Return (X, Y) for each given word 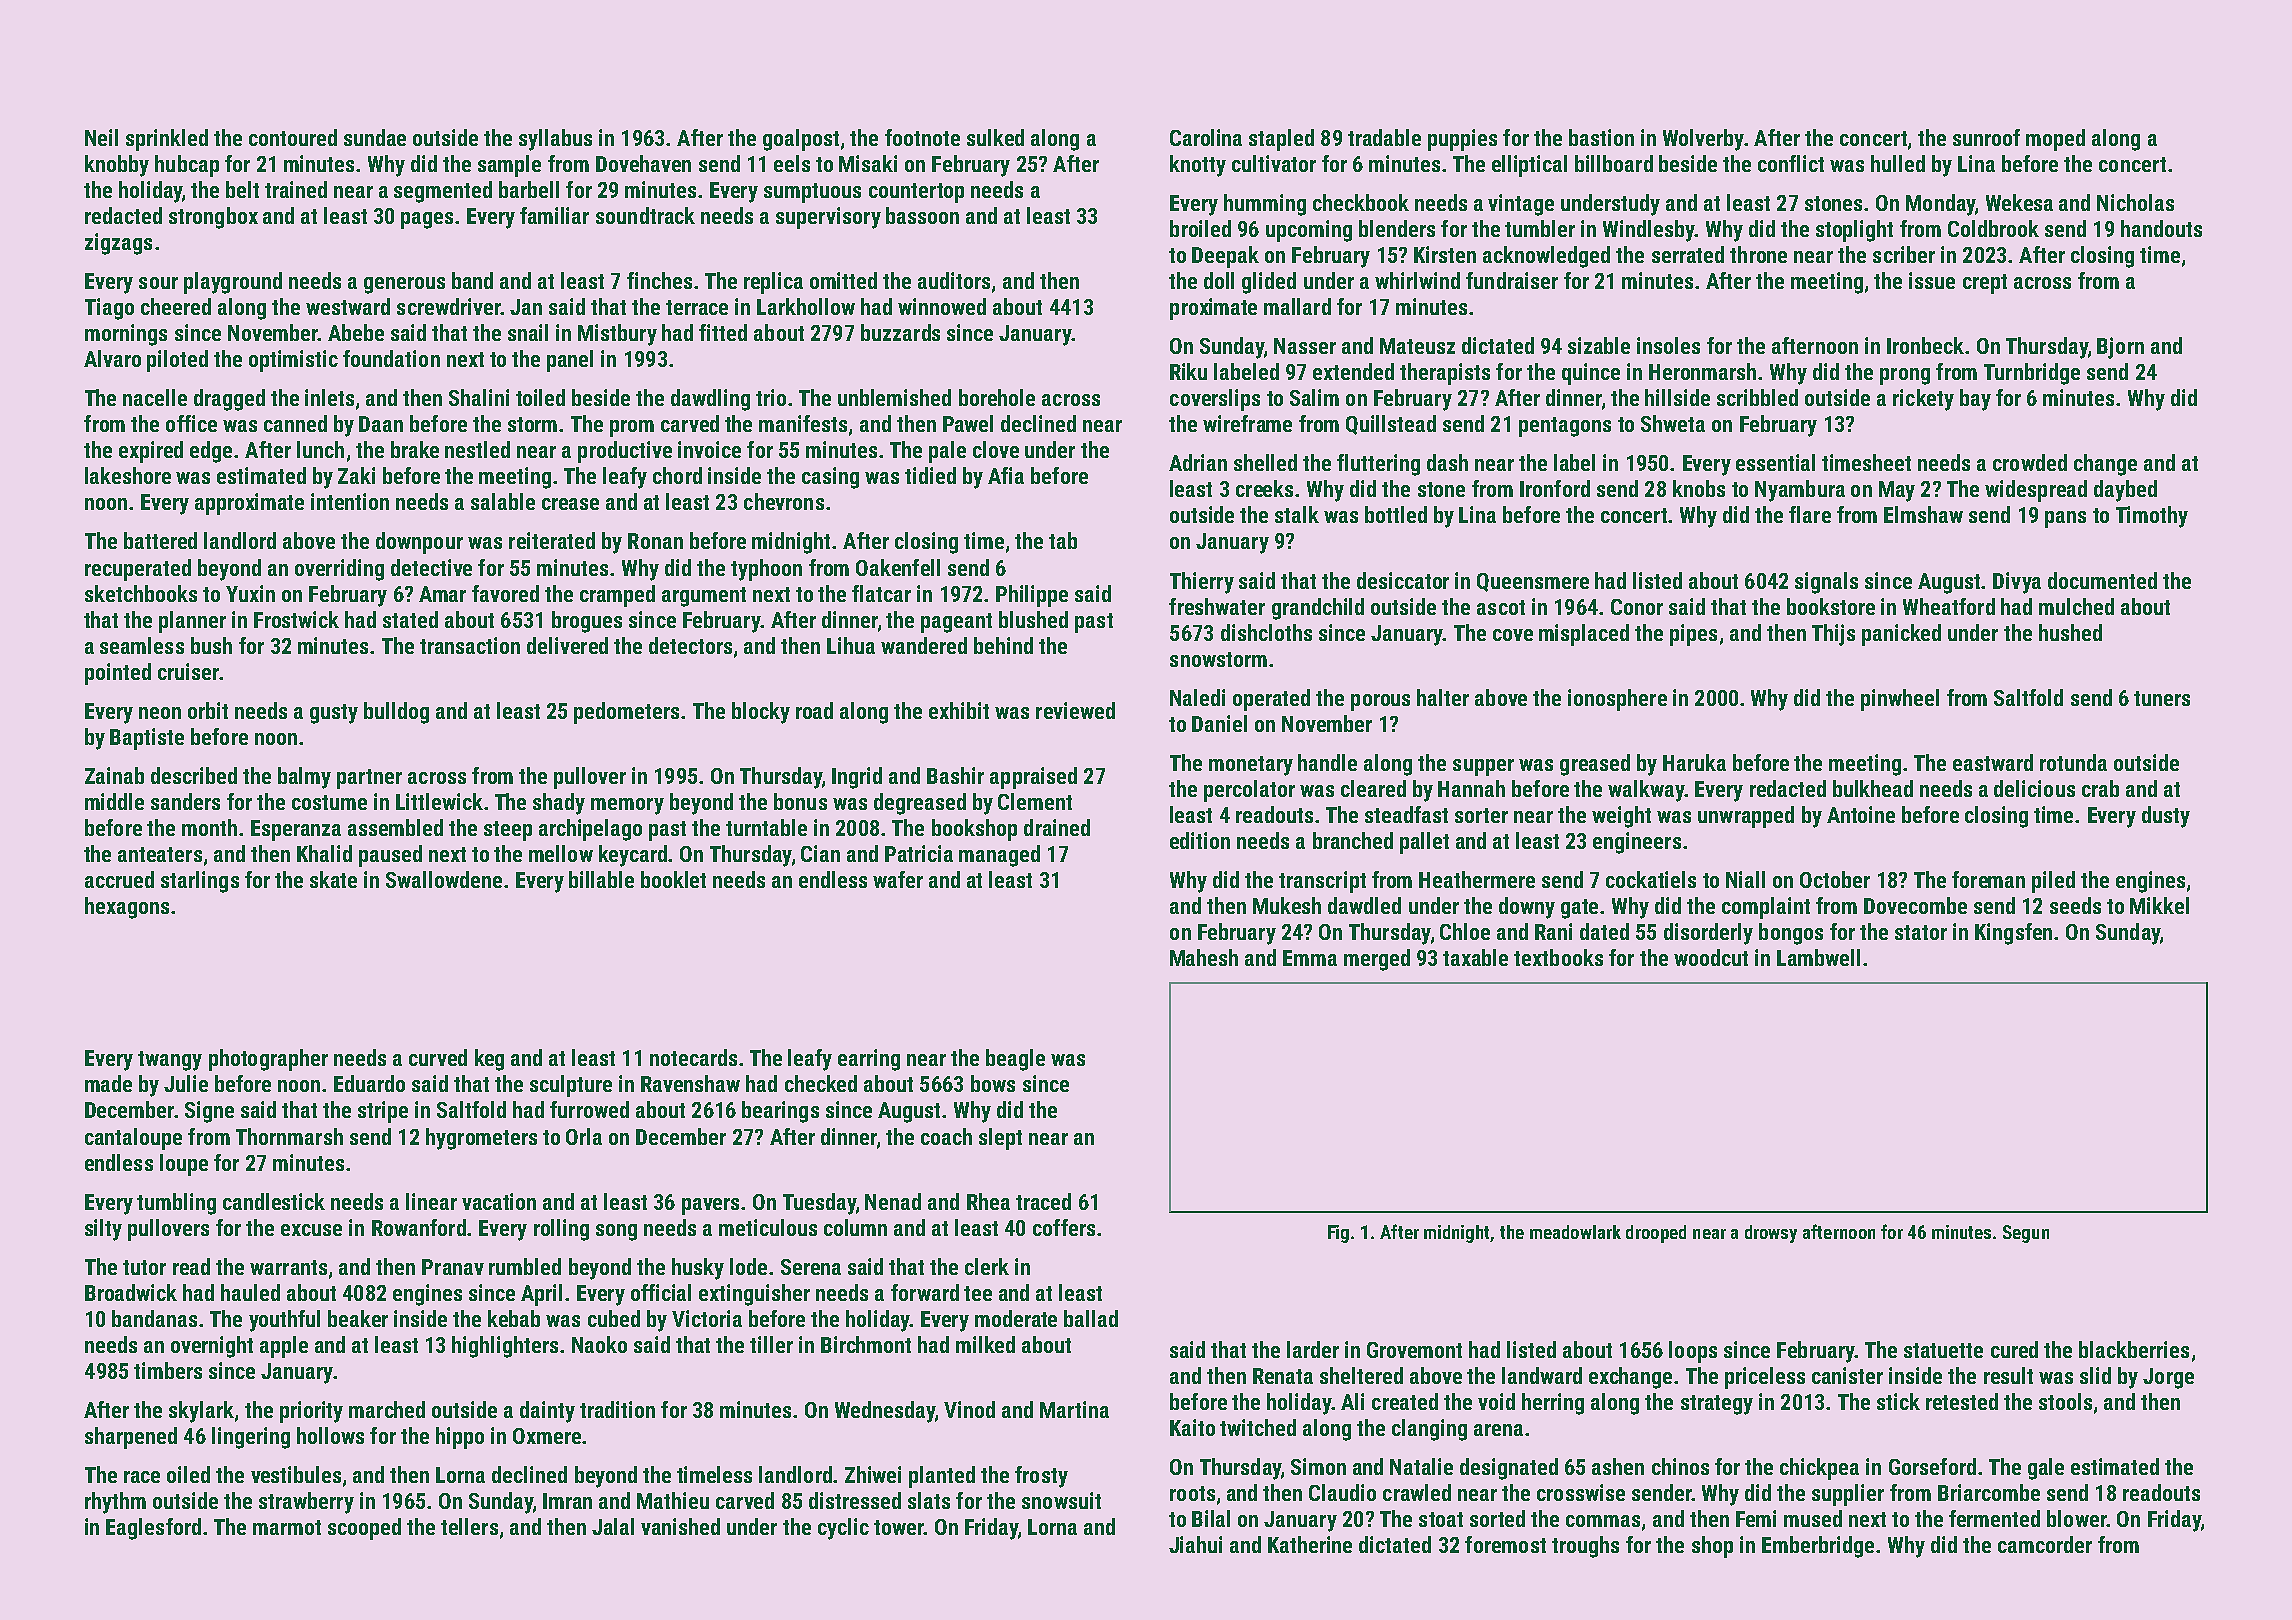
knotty (1198, 166)
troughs (1585, 1547)
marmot (287, 1527)
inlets (329, 397)
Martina (1074, 1409)
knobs (1699, 488)
